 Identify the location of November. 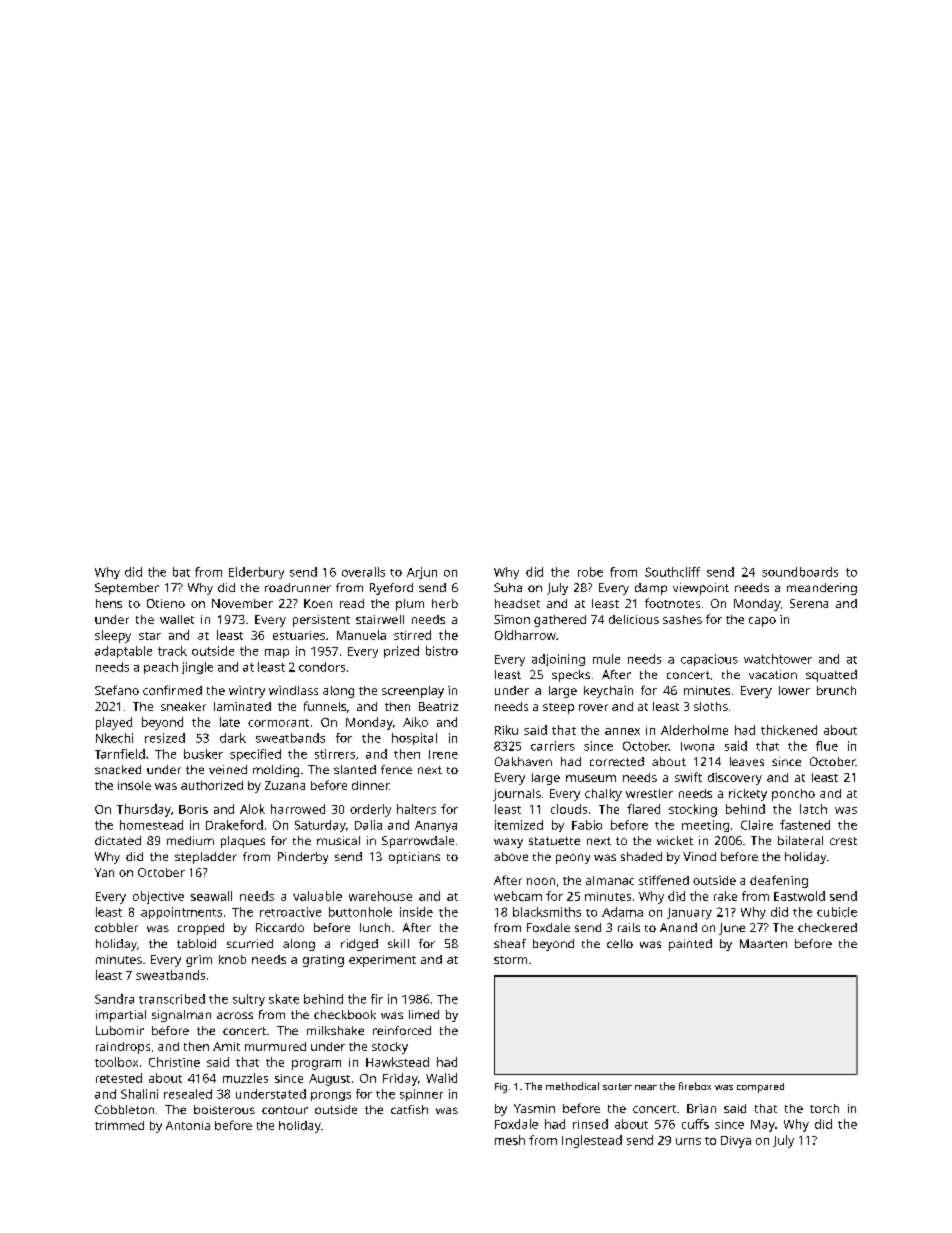
(242, 603).
